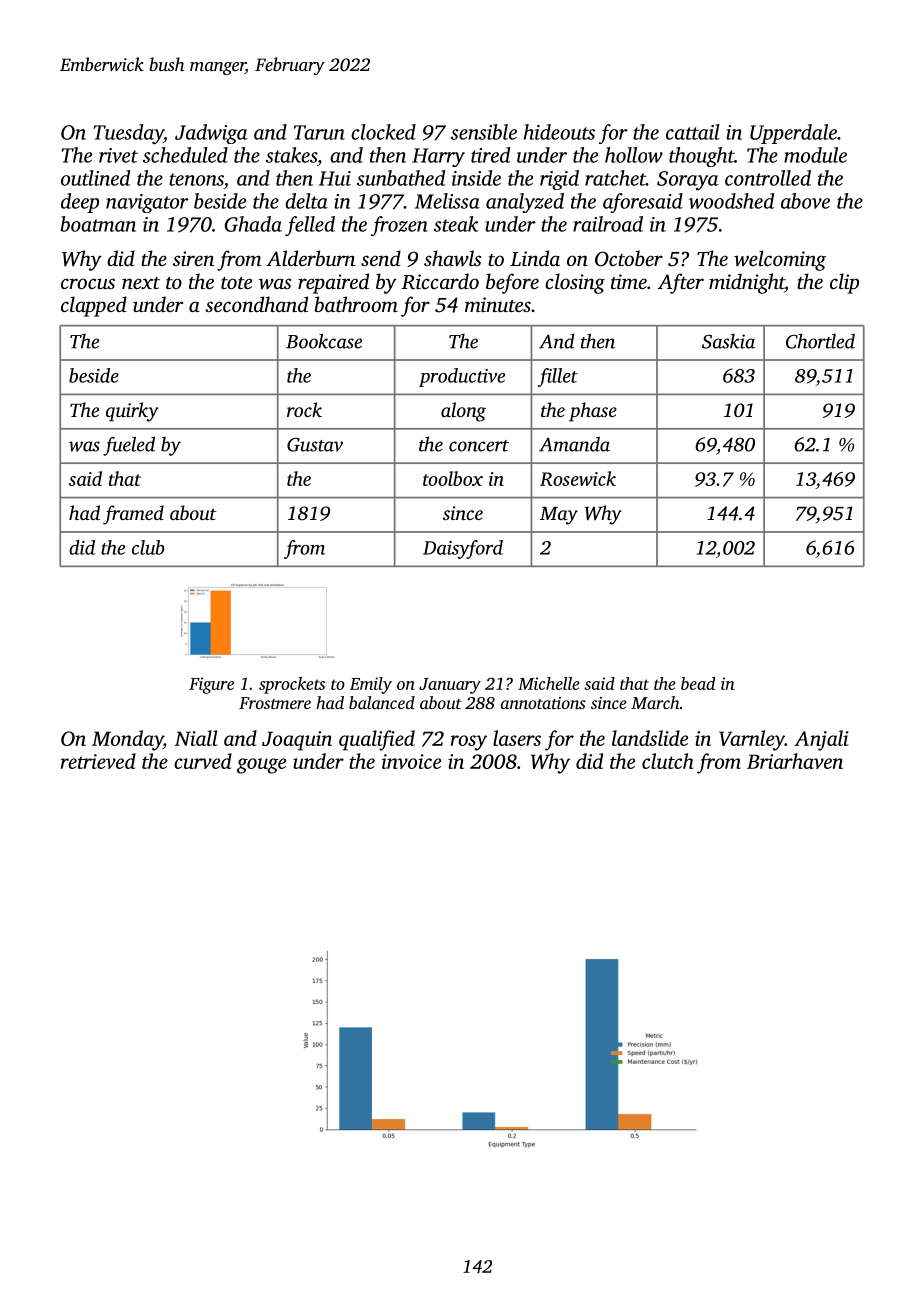 The width and height of the screenshot is (924, 1311). Describe the element at coordinates (371, 685) in the screenshot. I see `Emily` at that location.
